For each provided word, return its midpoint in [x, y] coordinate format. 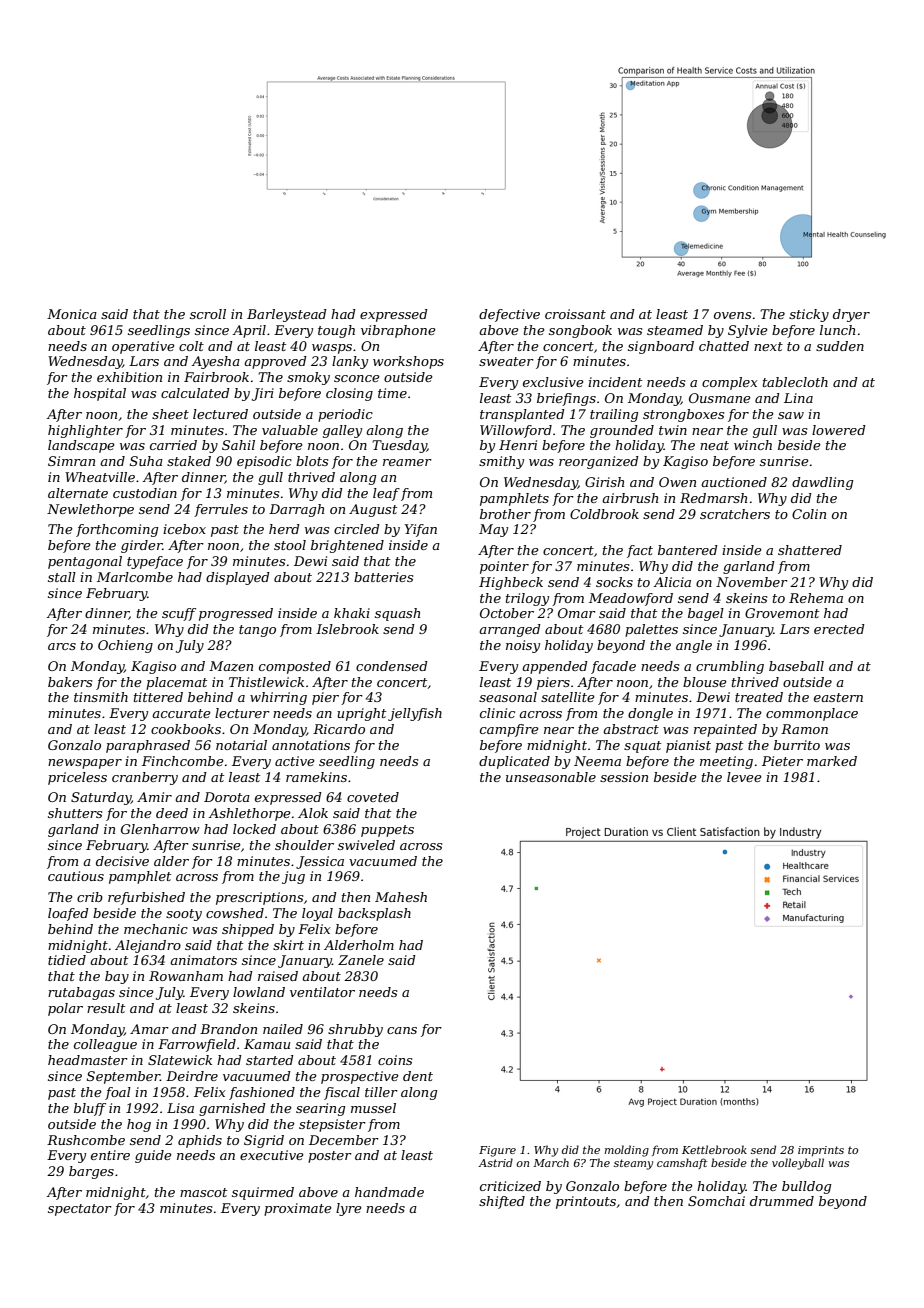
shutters [75, 813]
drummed [782, 1201]
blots [312, 461]
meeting [726, 762]
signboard [661, 347]
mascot [203, 1192]
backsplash [374, 914]
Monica [72, 314]
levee [744, 777]
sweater [506, 361]
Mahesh [401, 897]
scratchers [735, 514]
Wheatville [100, 477]
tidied [67, 960]
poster [330, 1157]
